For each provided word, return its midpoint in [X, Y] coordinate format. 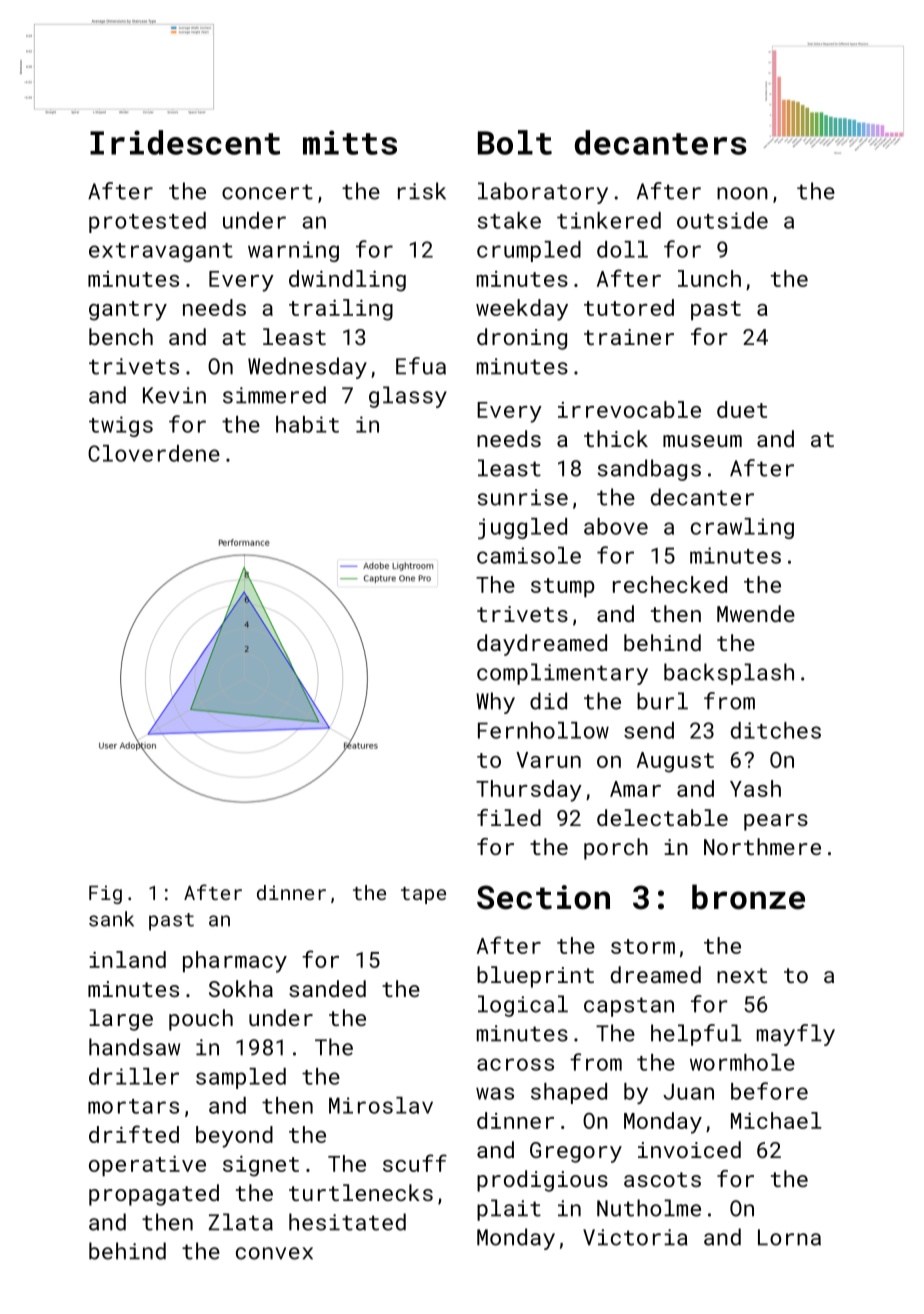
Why [495, 703]
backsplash [729, 674]
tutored [629, 307]
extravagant [161, 252]
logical [523, 1006]
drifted [134, 1134]
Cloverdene [154, 453]
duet [742, 409]
